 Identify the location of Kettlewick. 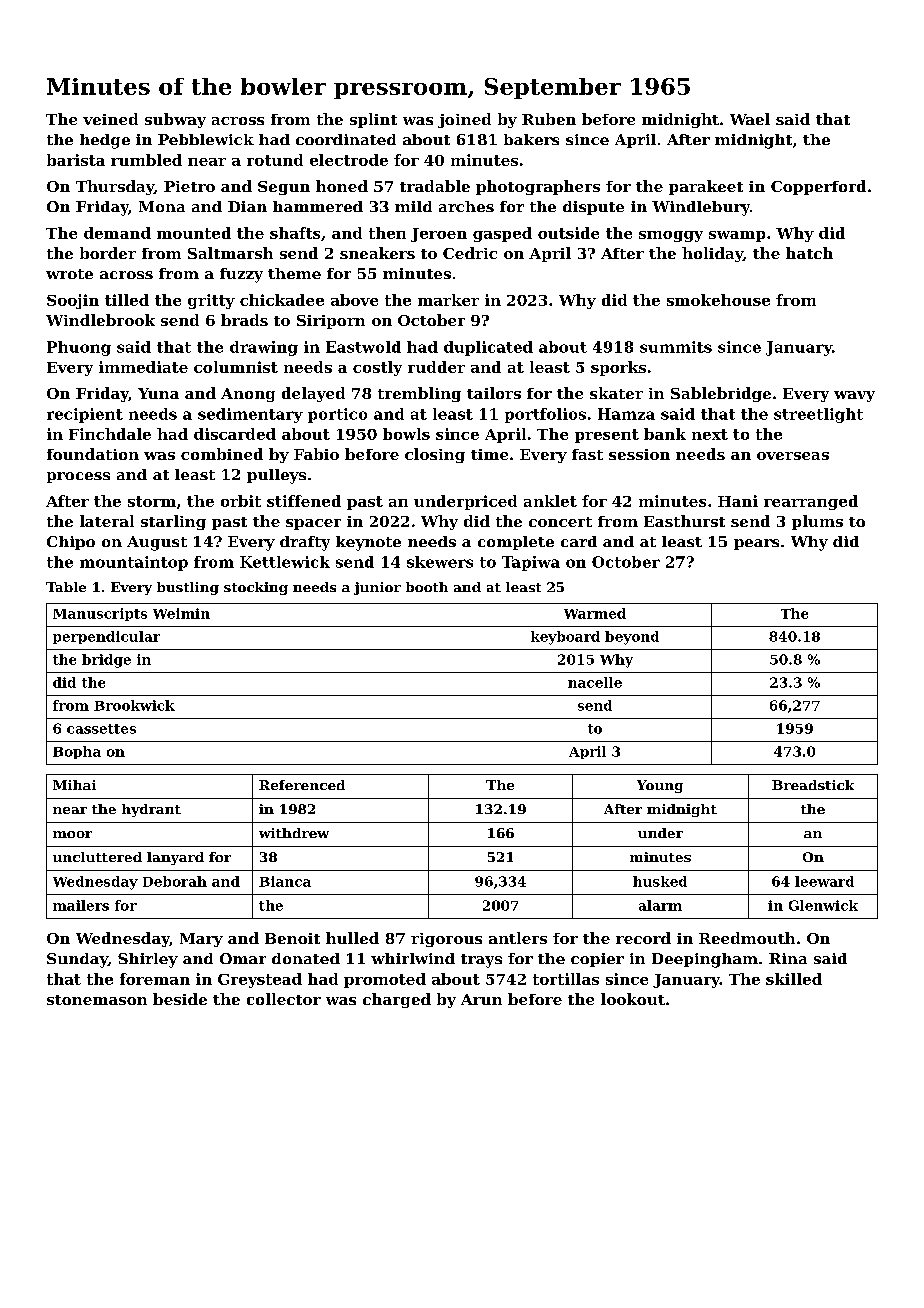
(285, 562).
